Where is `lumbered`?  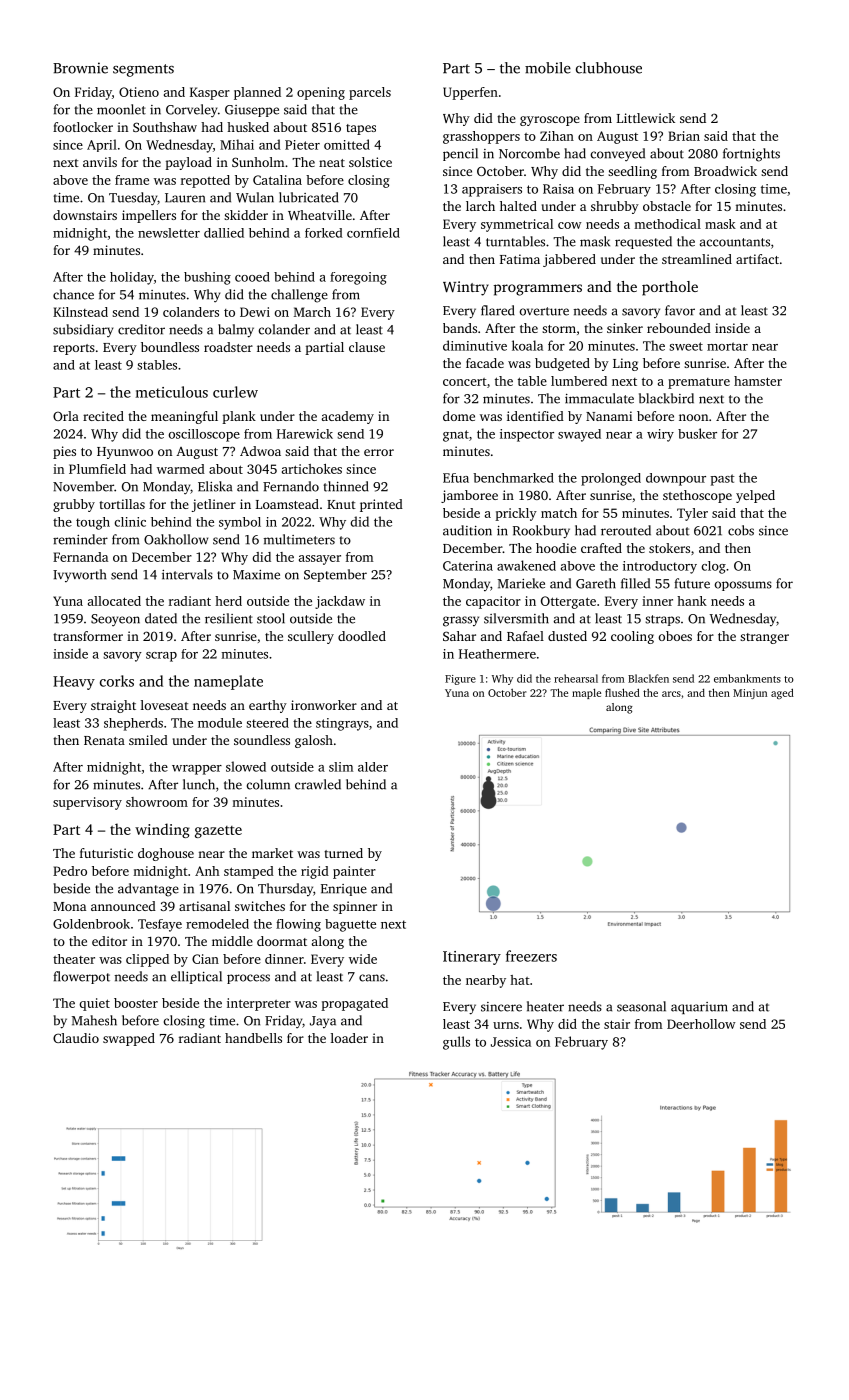
lumbered is located at coordinates (579, 381).
